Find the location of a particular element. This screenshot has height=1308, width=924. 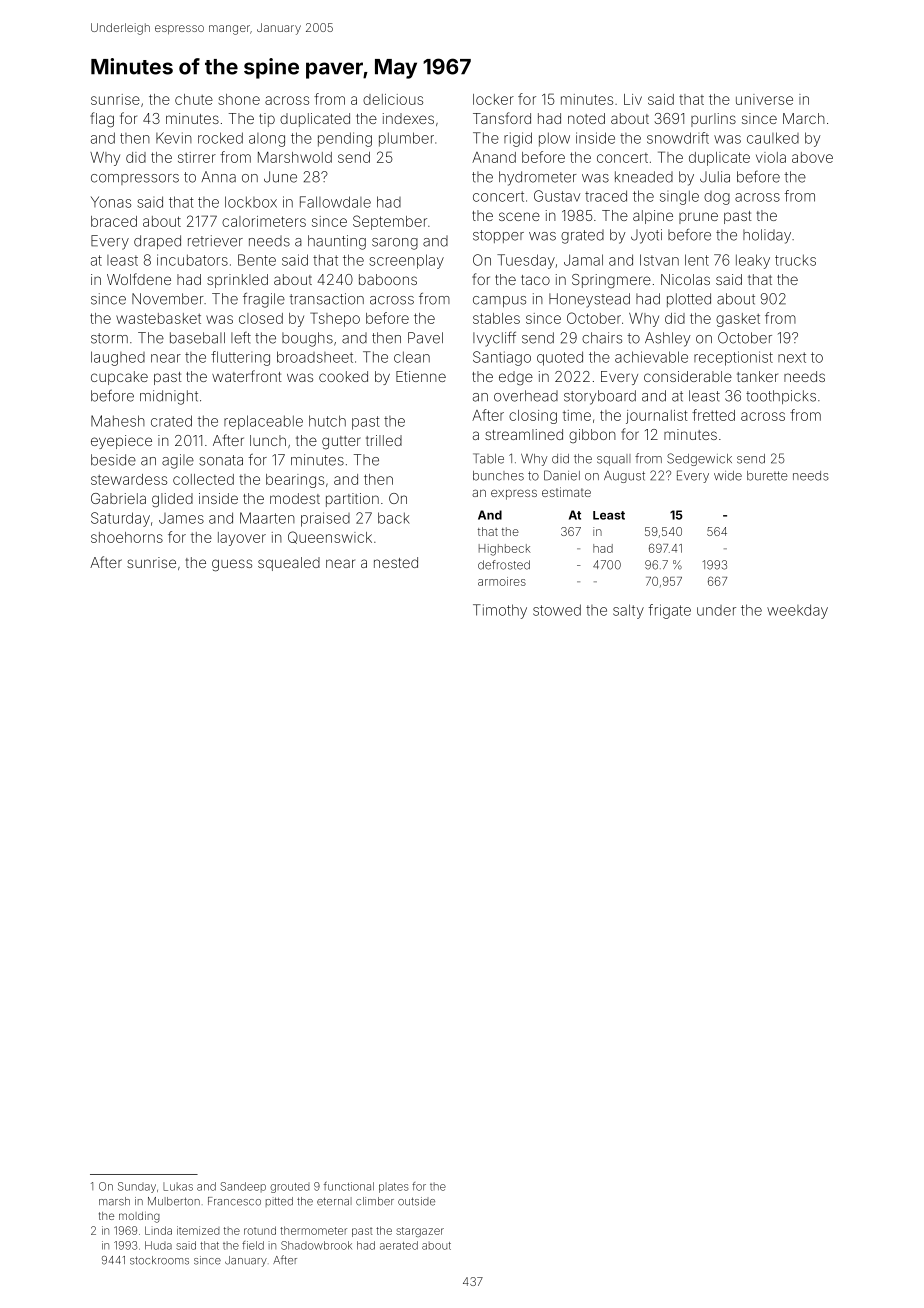

outside is located at coordinates (416, 1201).
